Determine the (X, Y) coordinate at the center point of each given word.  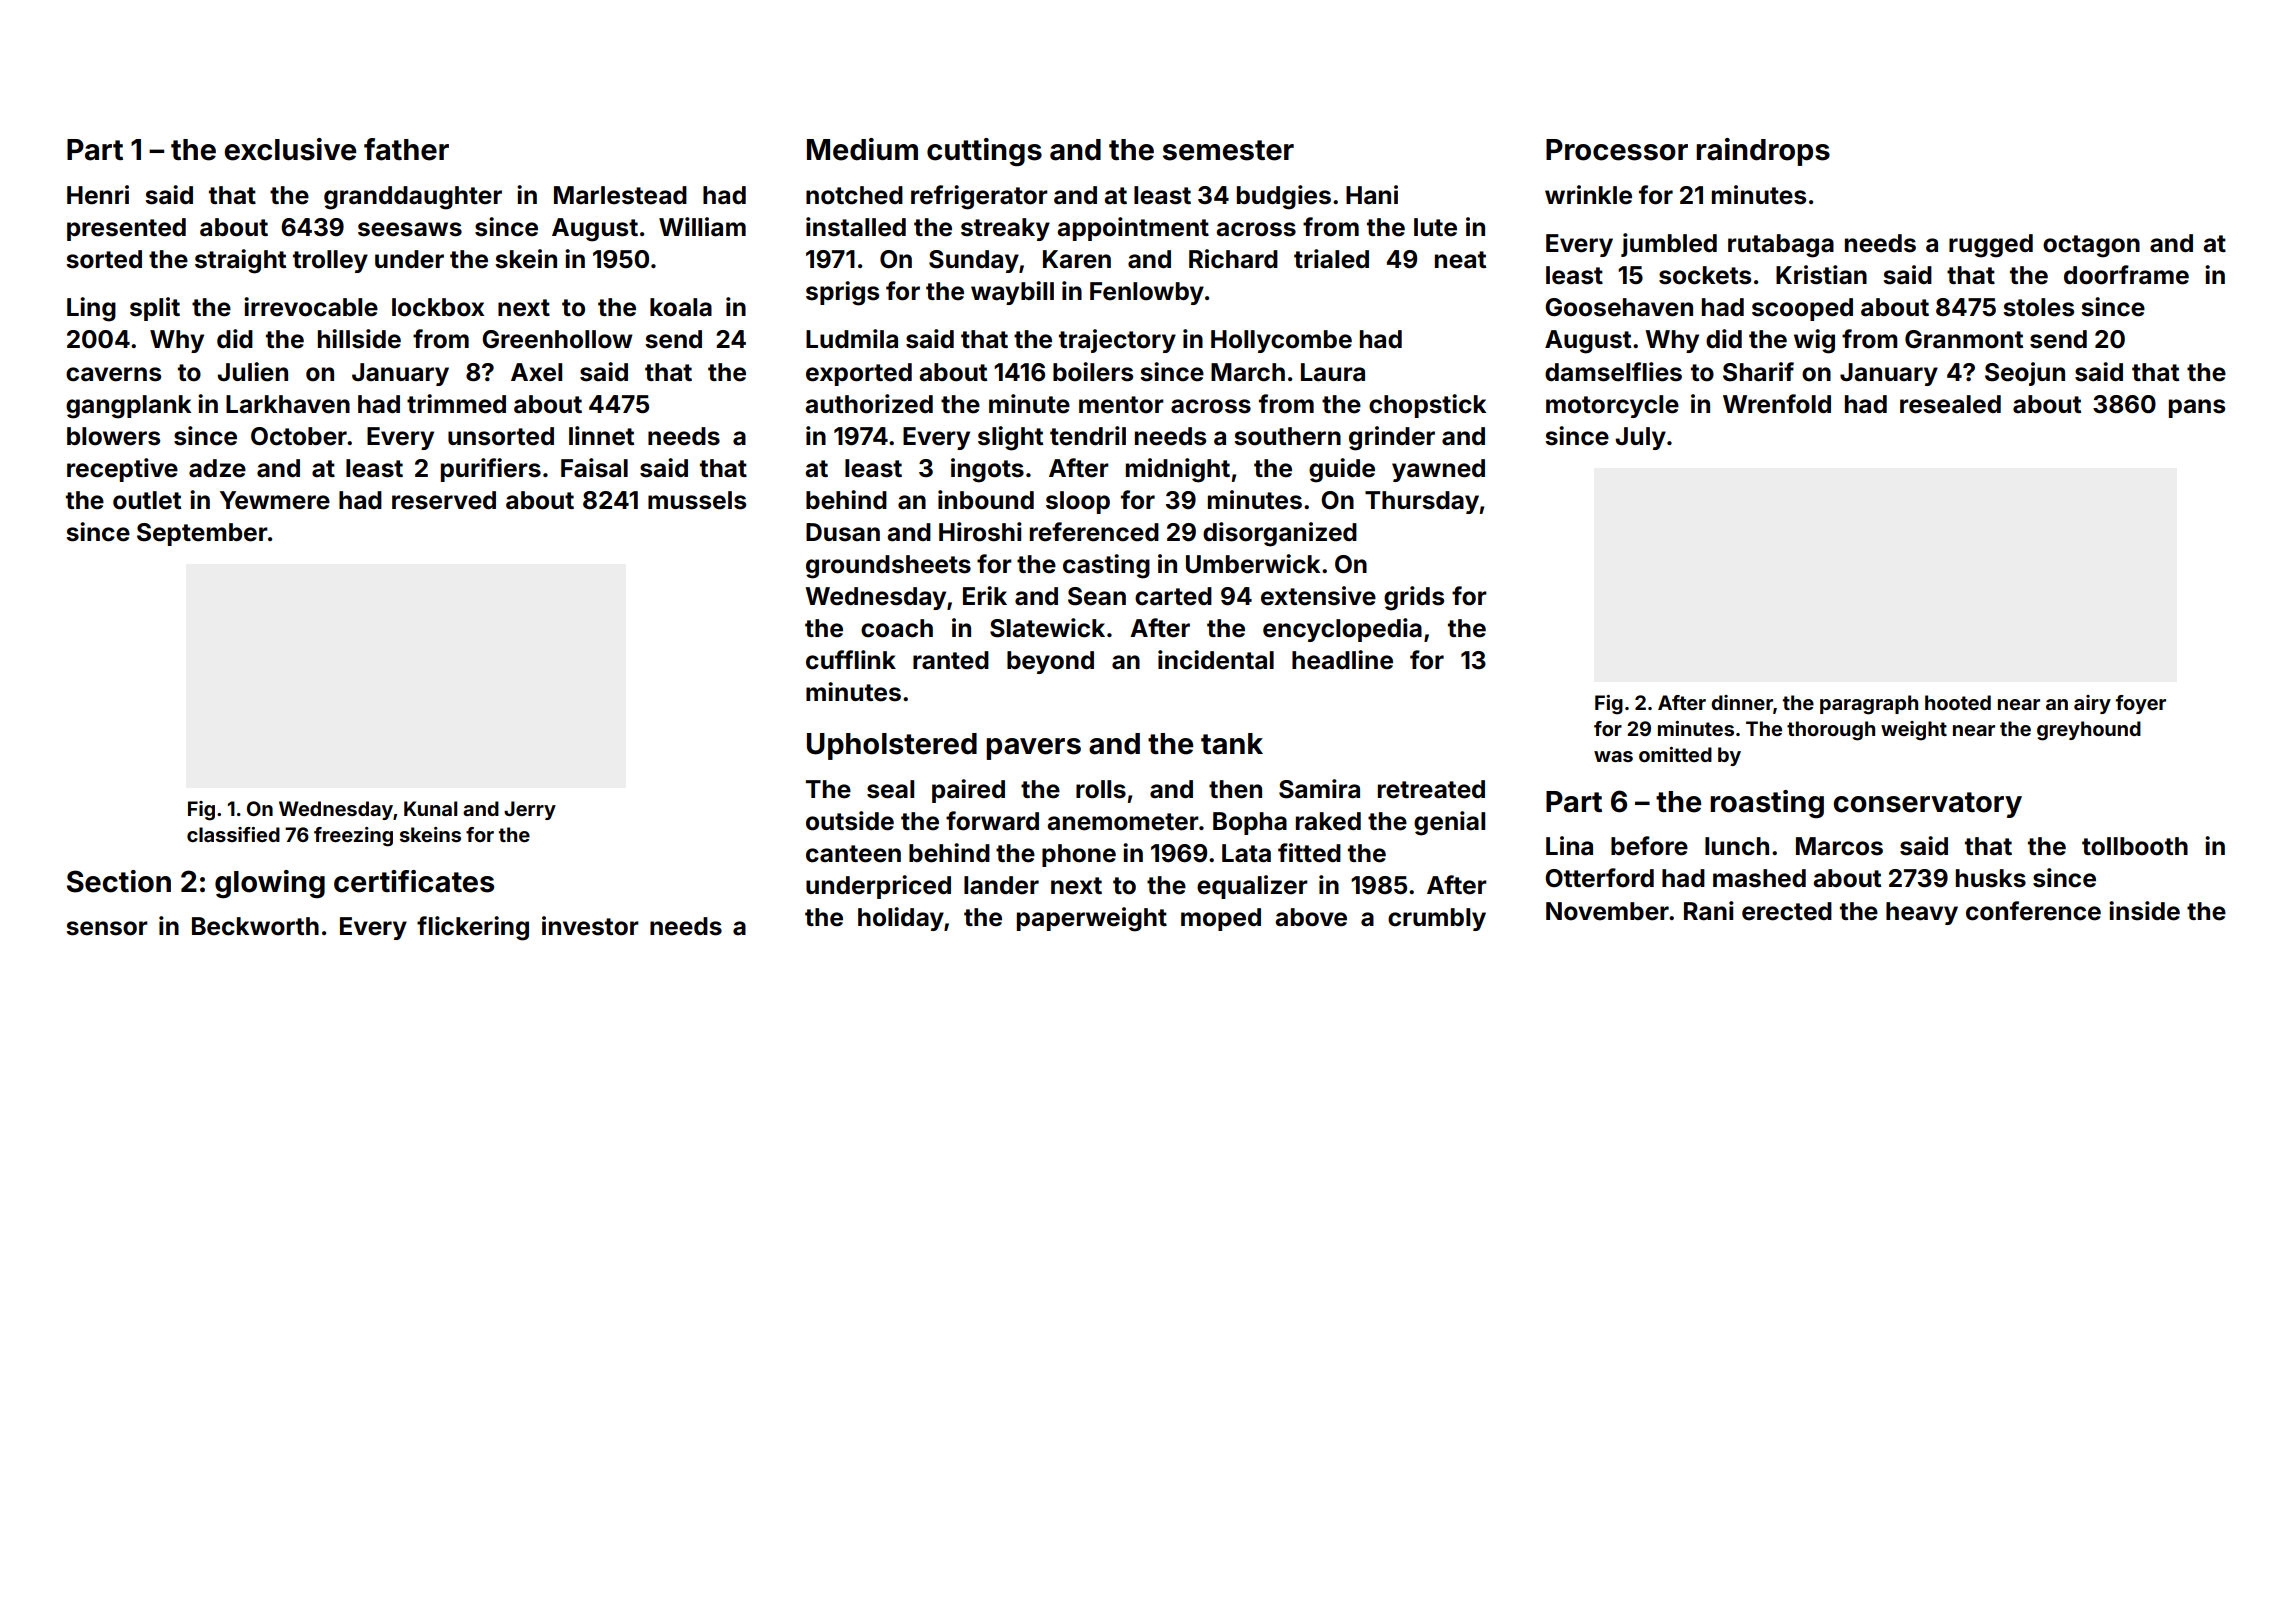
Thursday (1422, 502)
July (1640, 438)
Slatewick (1047, 628)
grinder (1392, 438)
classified (233, 834)
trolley (330, 261)
